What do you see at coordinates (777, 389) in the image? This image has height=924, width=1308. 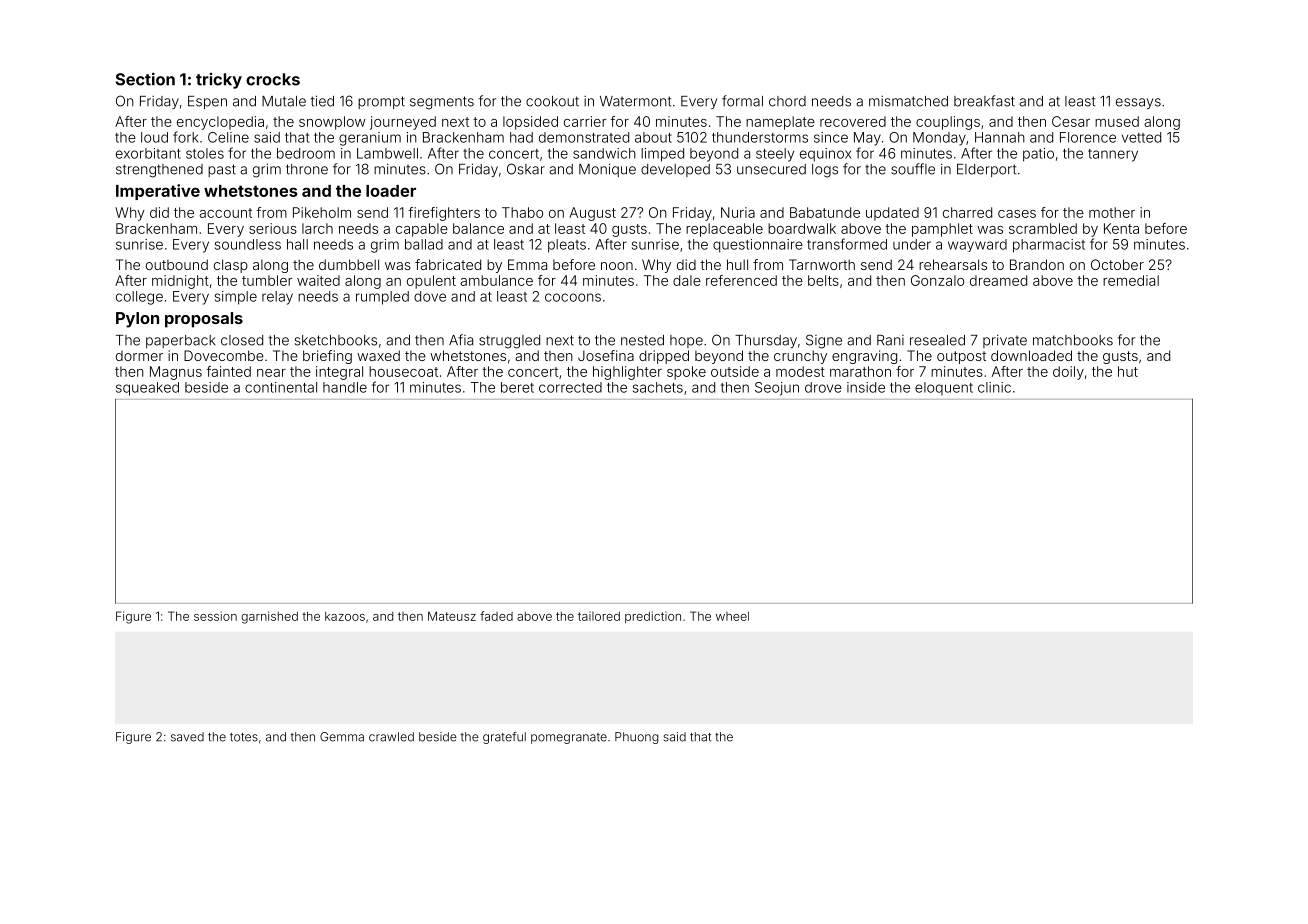 I see `Seojun` at bounding box center [777, 389].
